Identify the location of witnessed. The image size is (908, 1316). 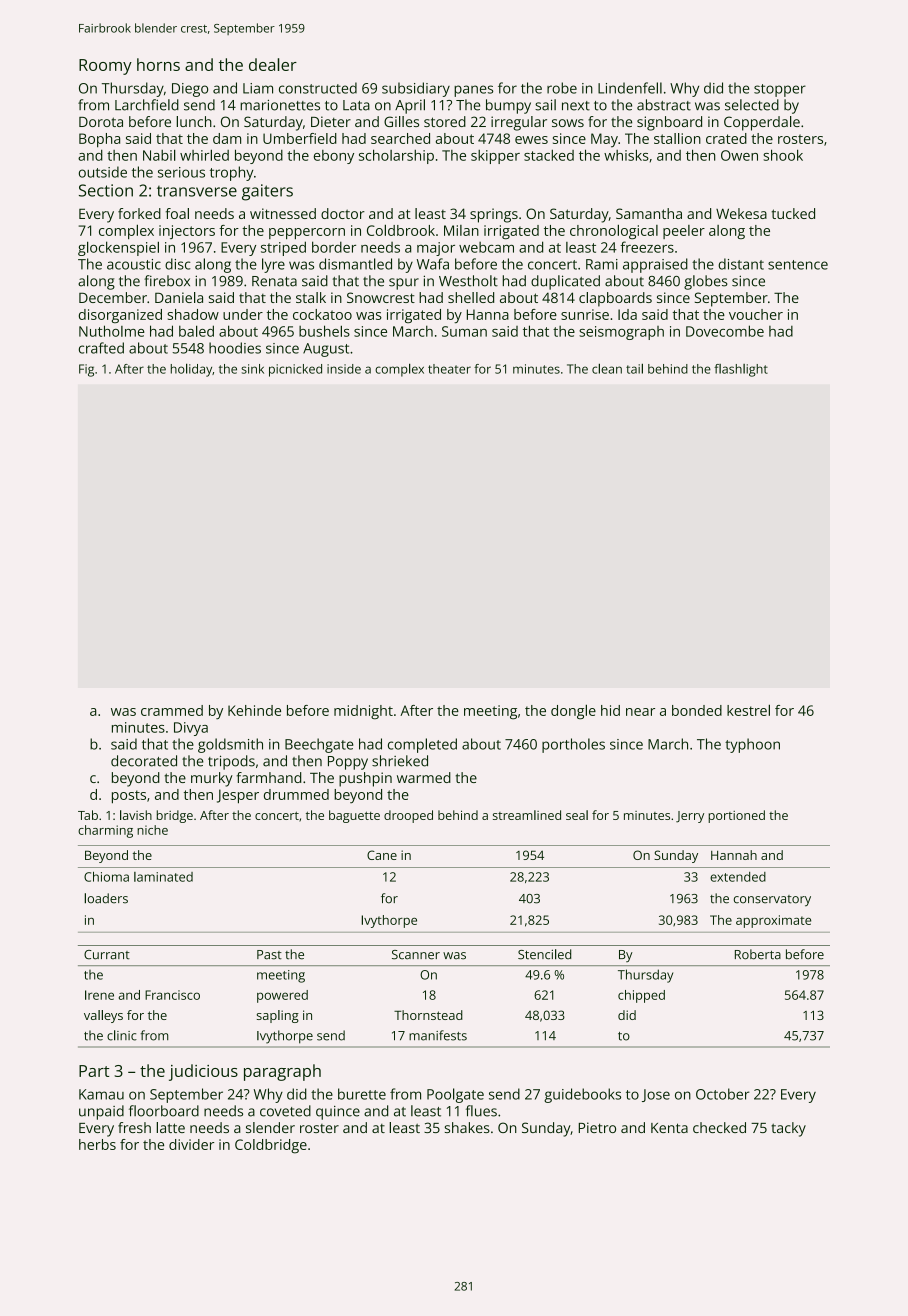
(283, 213).
